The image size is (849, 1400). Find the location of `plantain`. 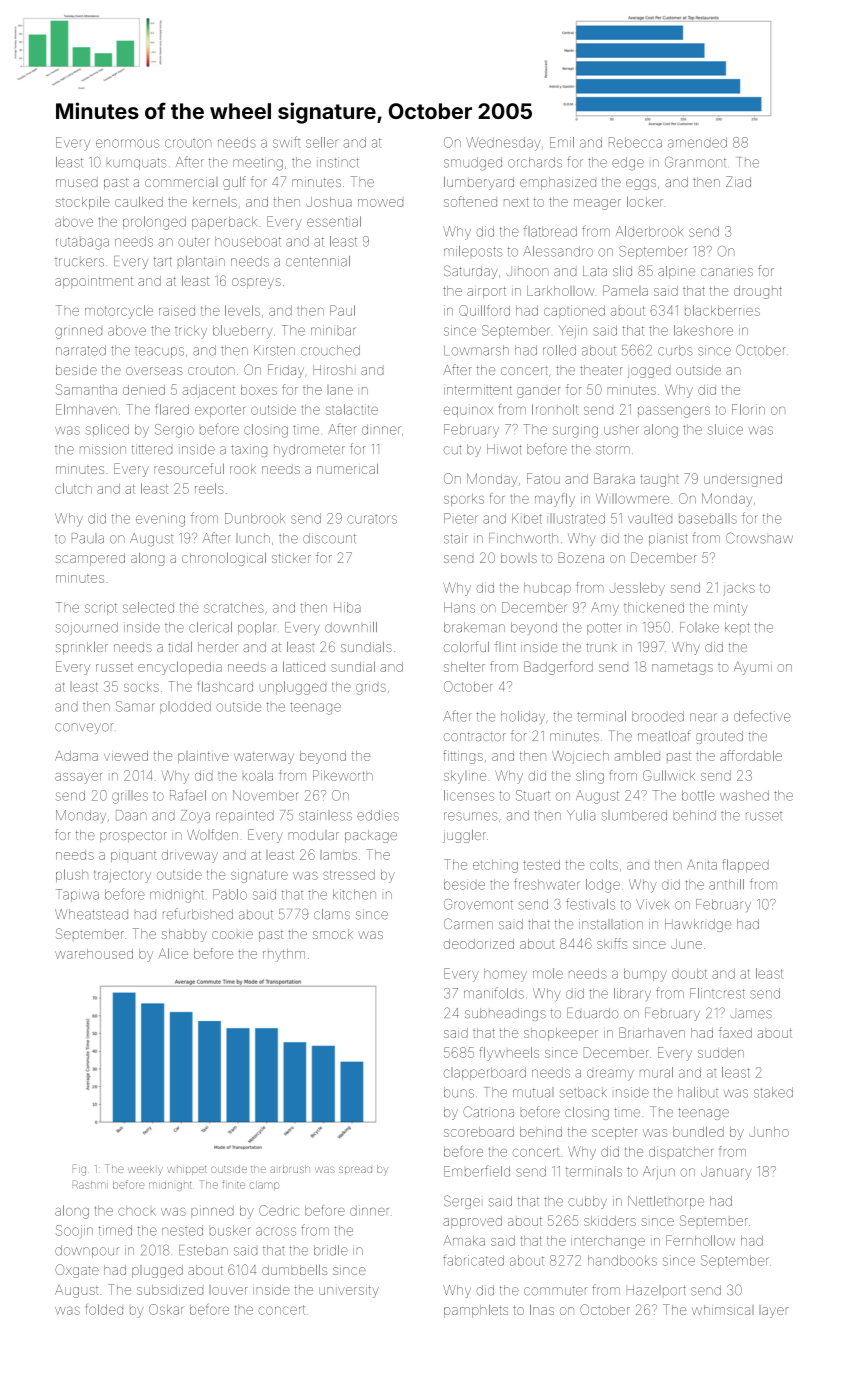

plantain is located at coordinates (201, 261).
